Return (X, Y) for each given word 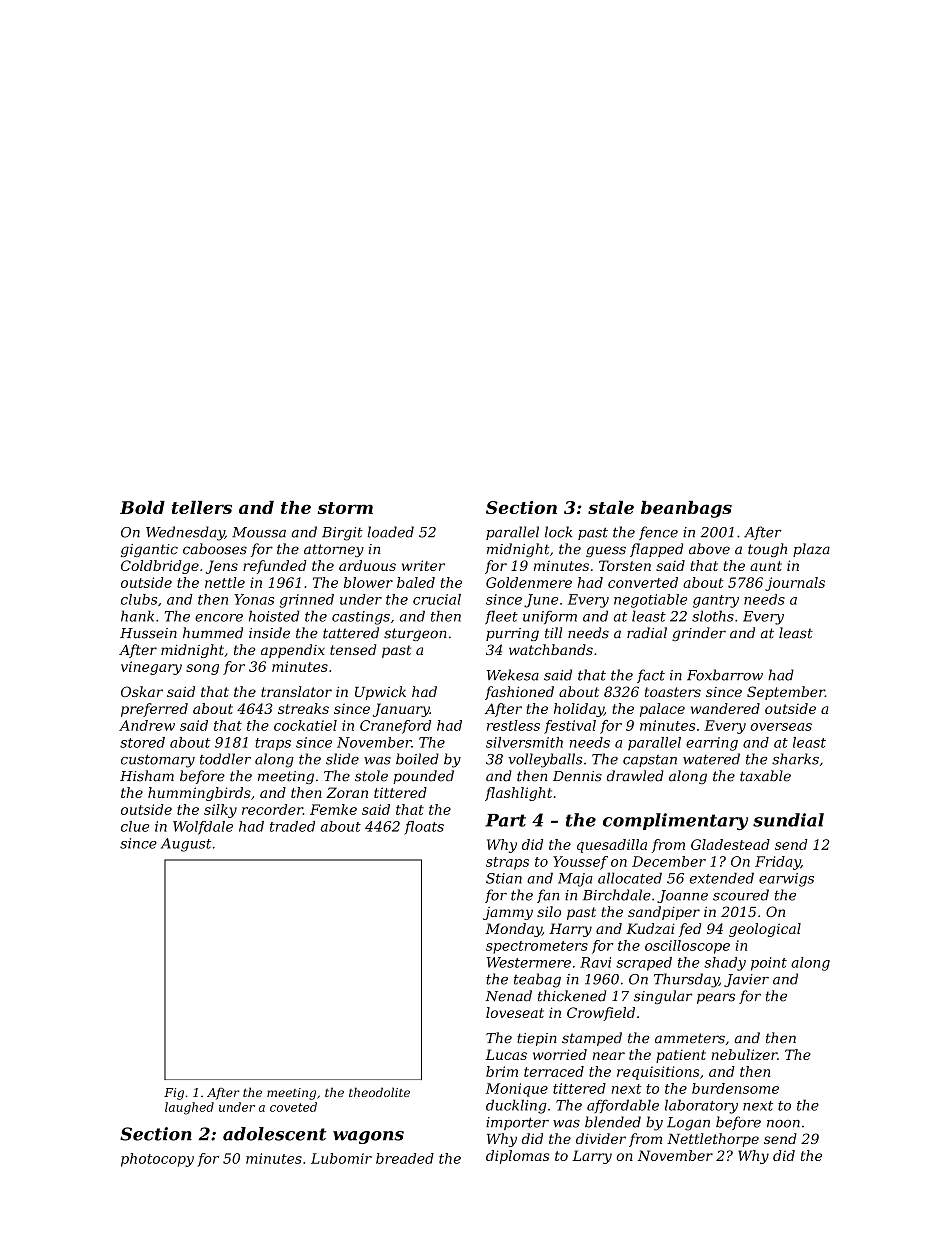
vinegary (151, 668)
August (186, 845)
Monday (513, 930)
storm (345, 508)
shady (725, 964)
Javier (746, 980)
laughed (189, 1108)
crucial (437, 599)
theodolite (379, 1092)
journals (795, 584)
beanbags (686, 509)
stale (611, 507)
